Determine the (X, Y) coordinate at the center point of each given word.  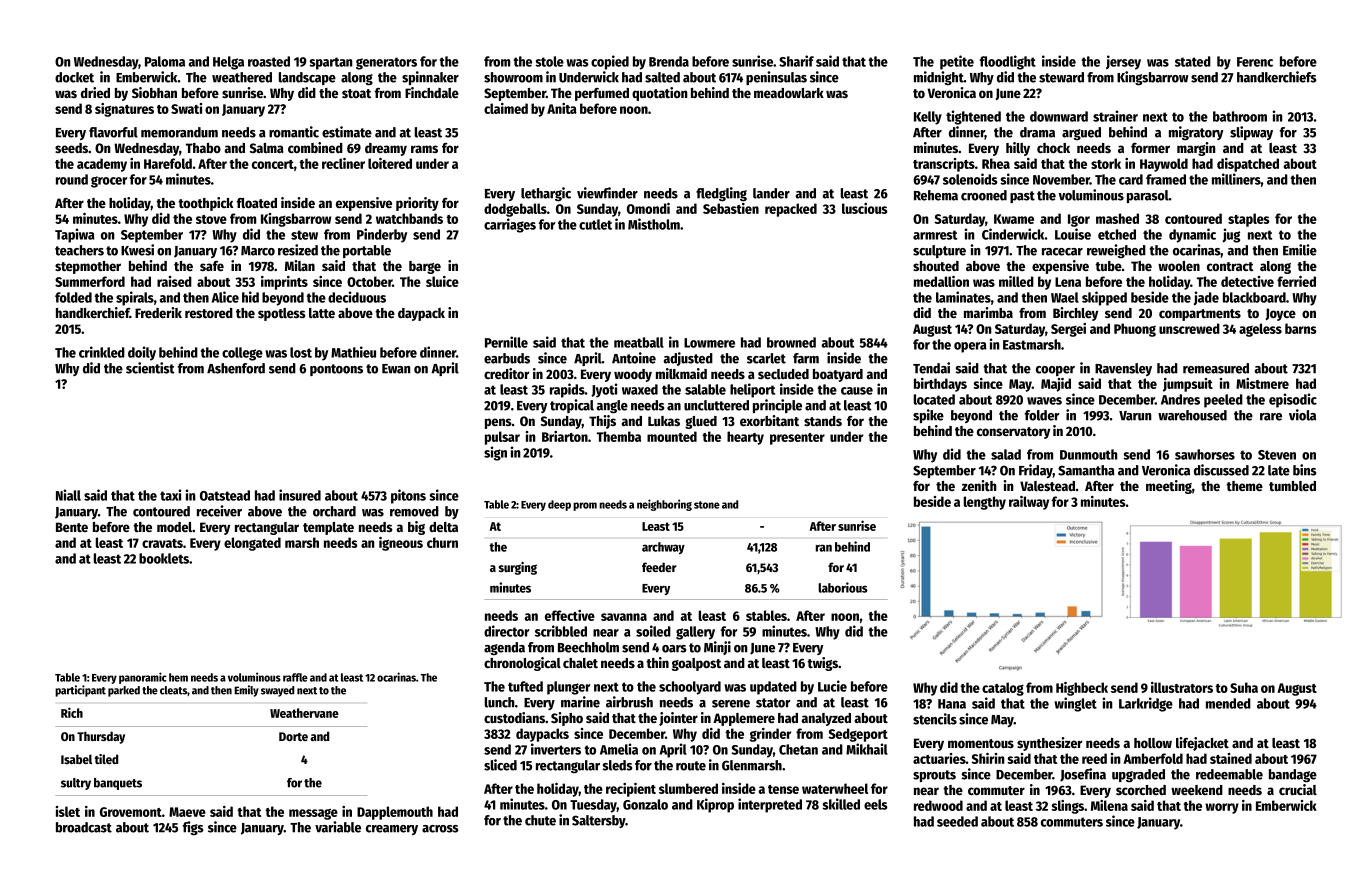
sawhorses (1205, 454)
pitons (408, 496)
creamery (392, 830)
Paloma (165, 61)
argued (1081, 133)
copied (610, 62)
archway (663, 548)
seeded (957, 821)
